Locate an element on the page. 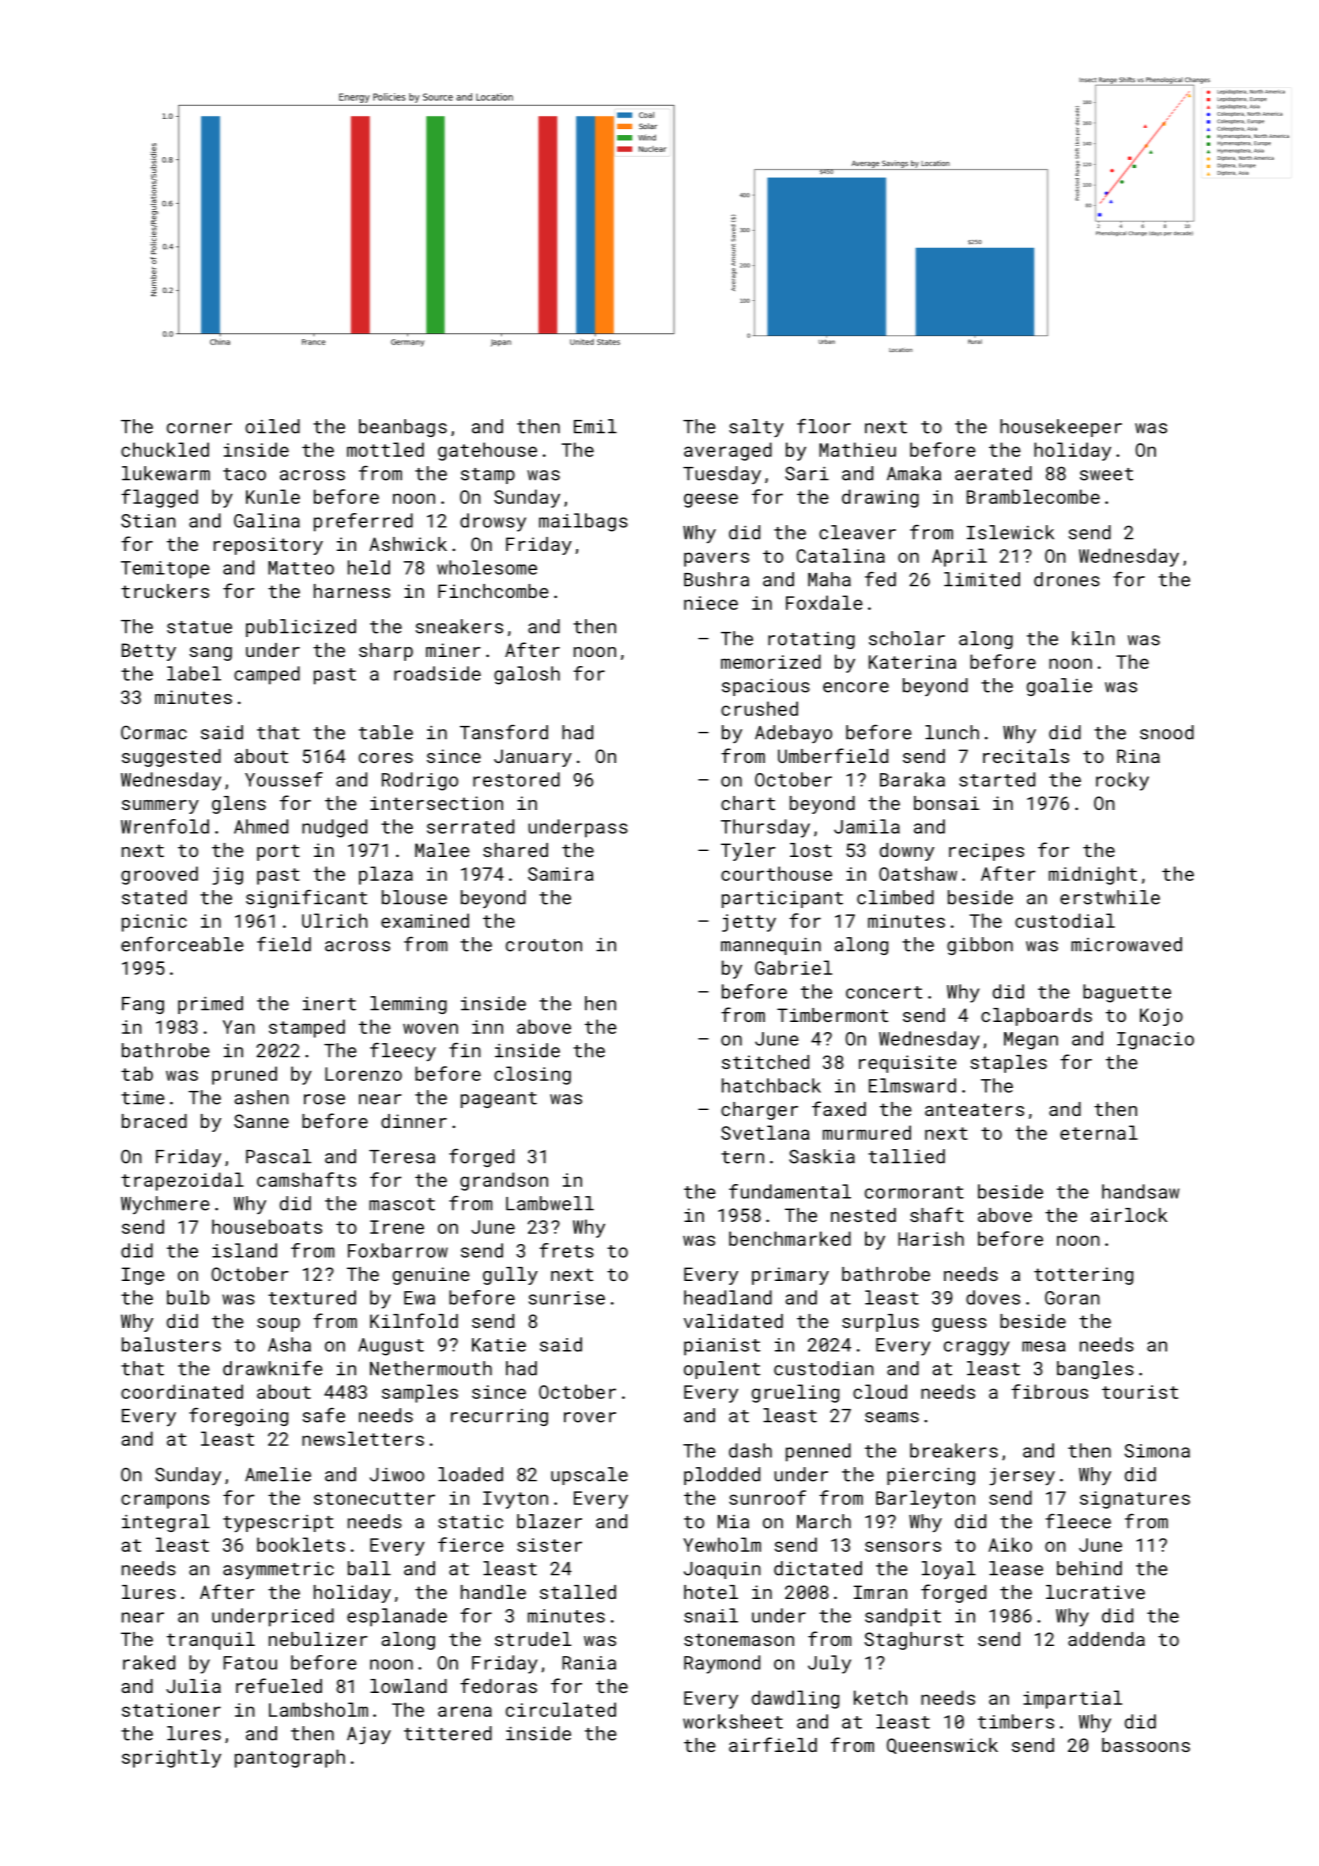  restored is located at coordinates (516, 779).
